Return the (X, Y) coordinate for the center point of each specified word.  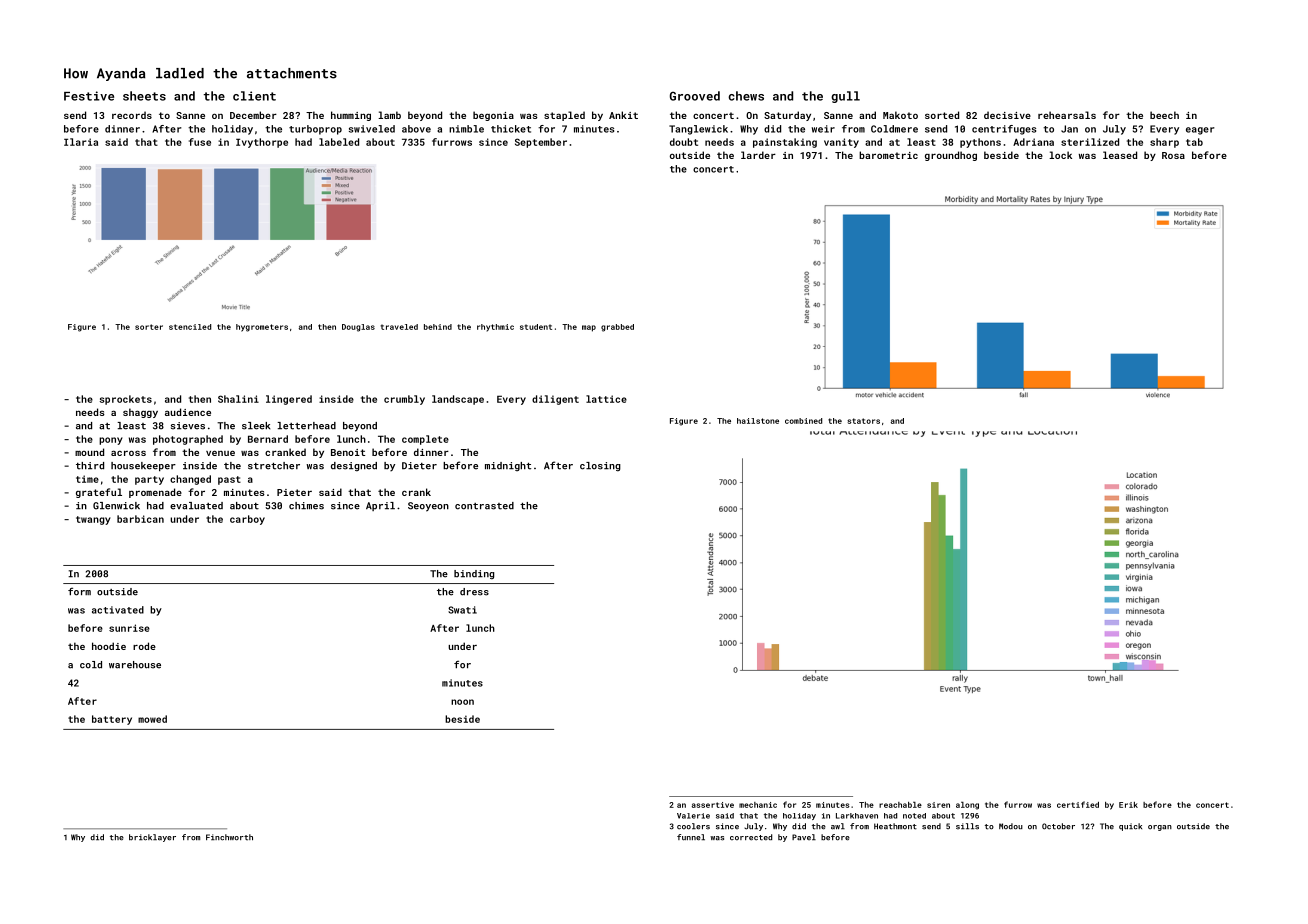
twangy (93, 520)
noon (462, 702)
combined (803, 421)
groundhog (951, 156)
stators (863, 421)
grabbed (617, 328)
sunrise (129, 628)
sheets (144, 96)
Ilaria (81, 142)
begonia (493, 116)
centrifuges (1004, 130)
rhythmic (495, 328)
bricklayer (152, 838)
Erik (1128, 805)
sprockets (126, 400)
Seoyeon (428, 507)
